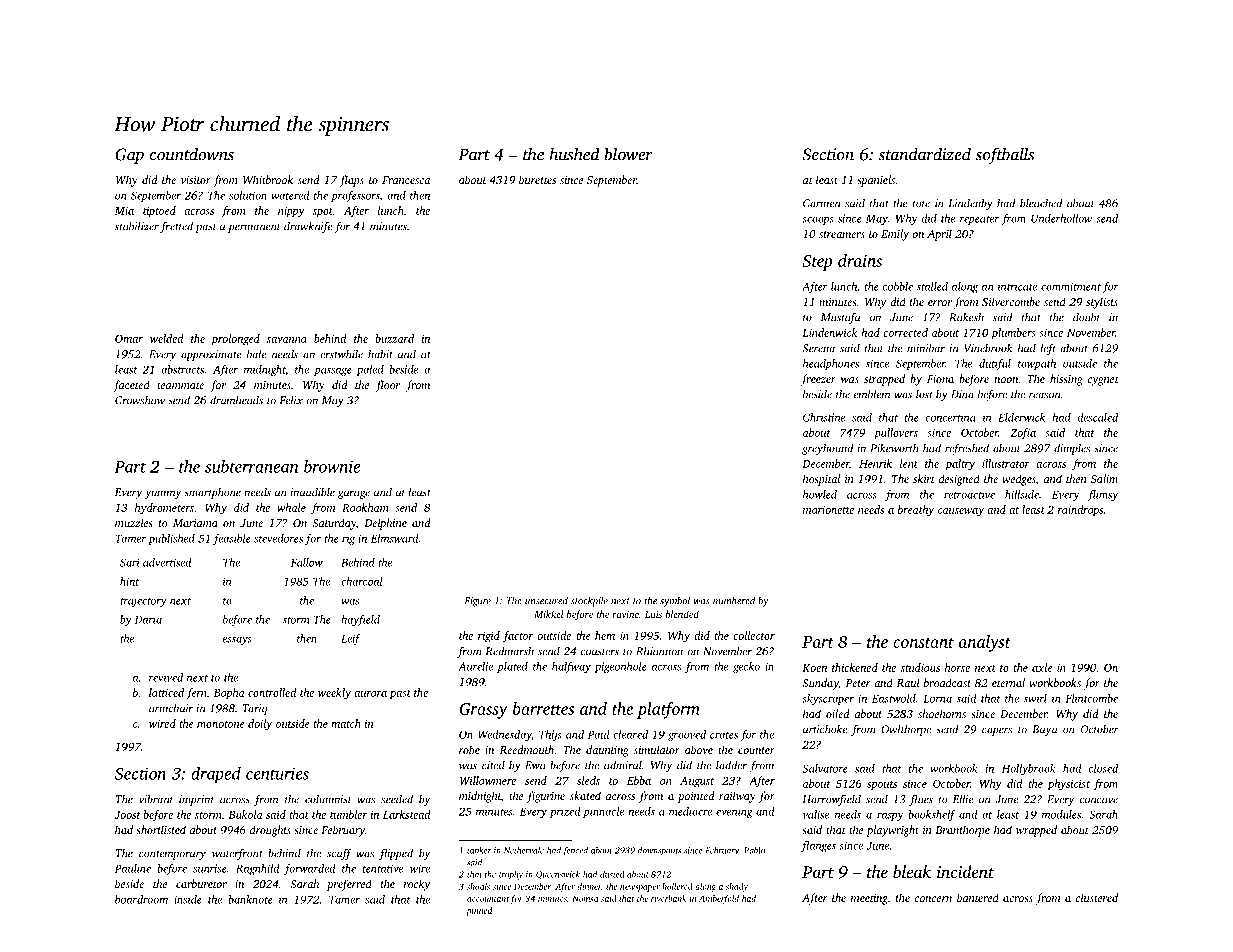  What do you see at coordinates (937, 699) in the screenshot?
I see `Lorna` at bounding box center [937, 699].
